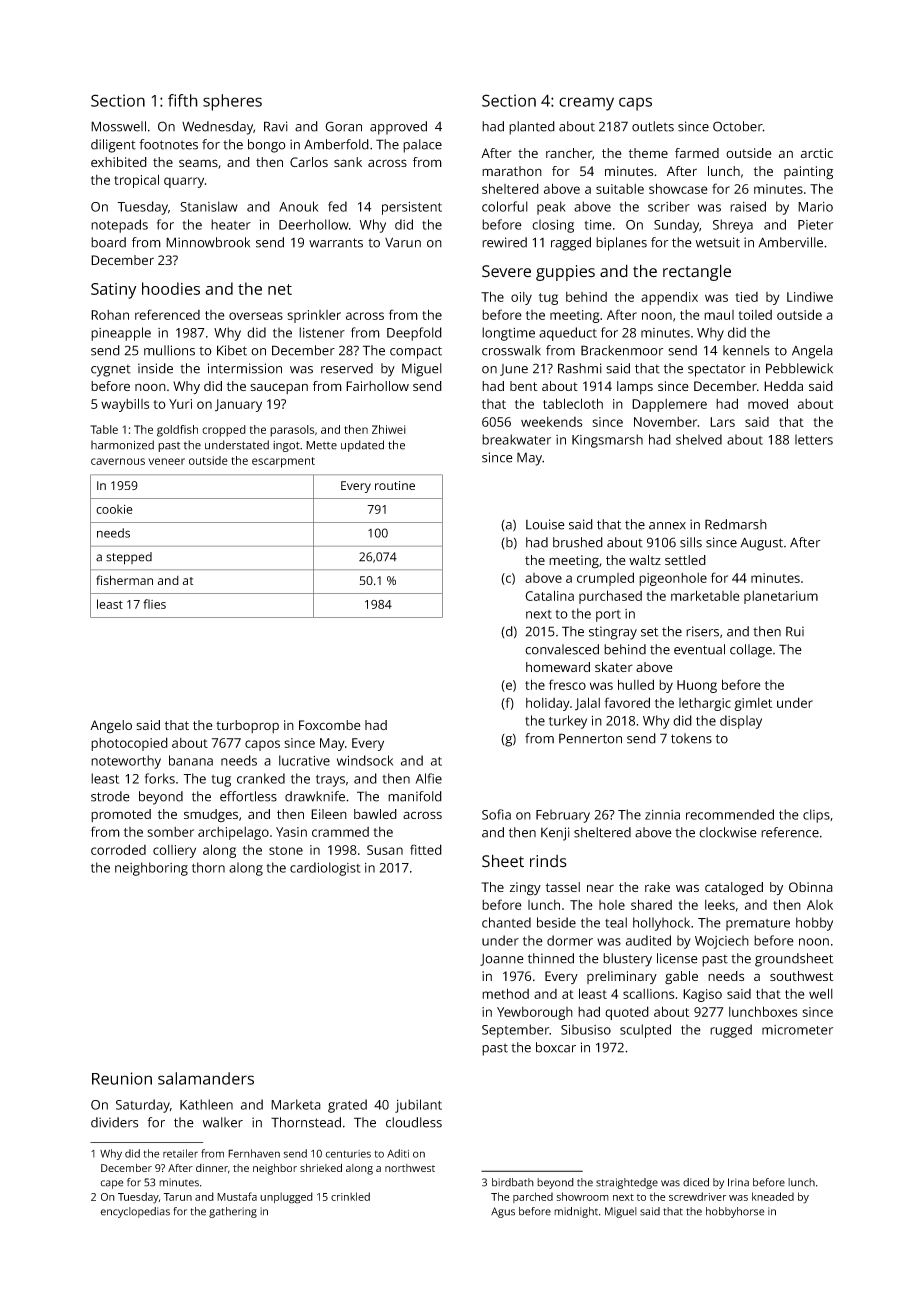  I want to click on appendix, so click(669, 298).
